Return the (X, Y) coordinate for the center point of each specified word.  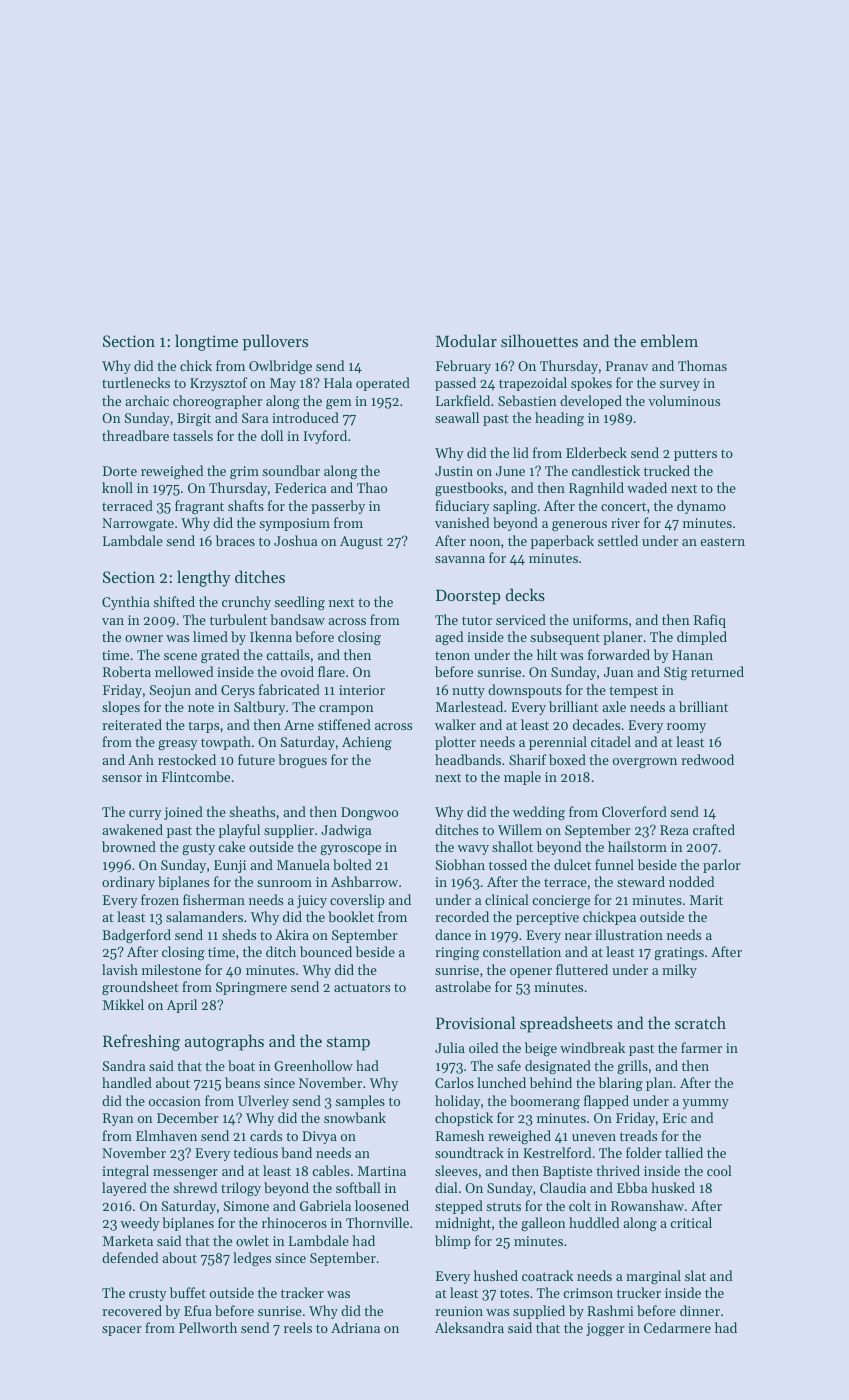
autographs (224, 1042)
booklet (351, 916)
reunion (459, 1311)
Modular (466, 340)
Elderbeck (596, 452)
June (510, 471)
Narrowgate (138, 524)
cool (719, 1170)
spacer (122, 1331)
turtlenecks (136, 382)
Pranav (627, 366)
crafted (714, 829)
